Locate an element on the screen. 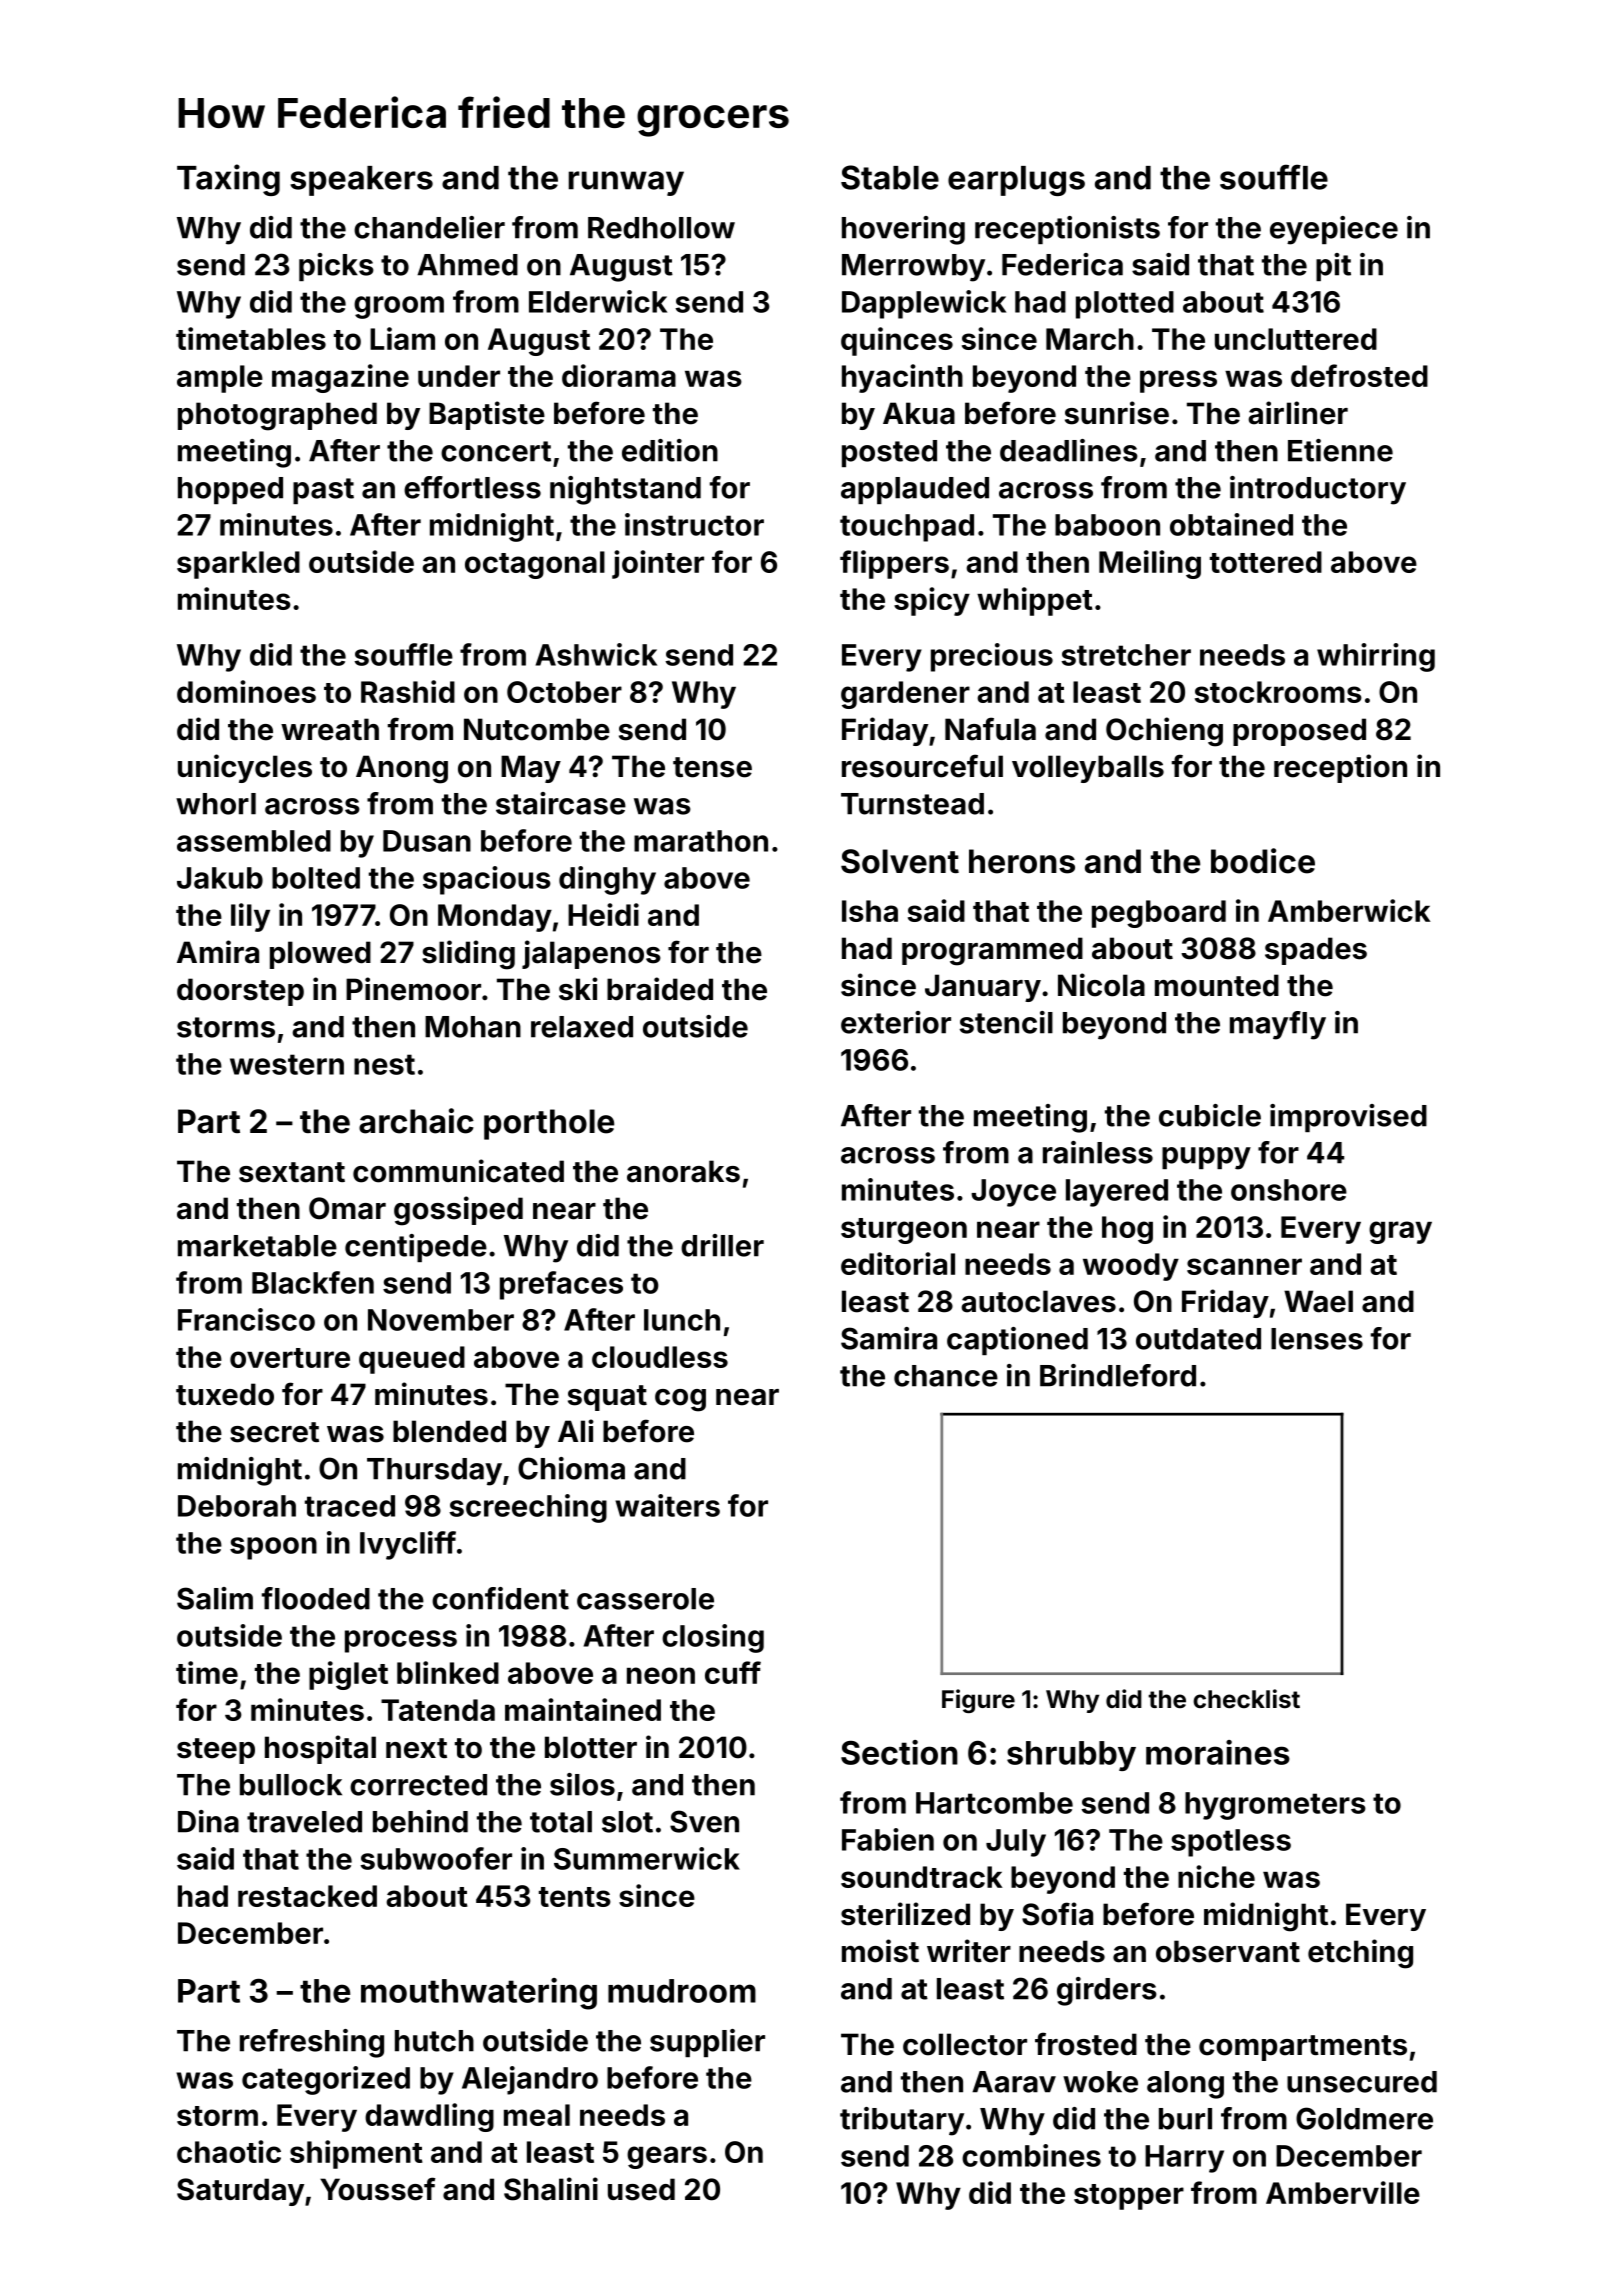  stopper is located at coordinates (1129, 2197).
